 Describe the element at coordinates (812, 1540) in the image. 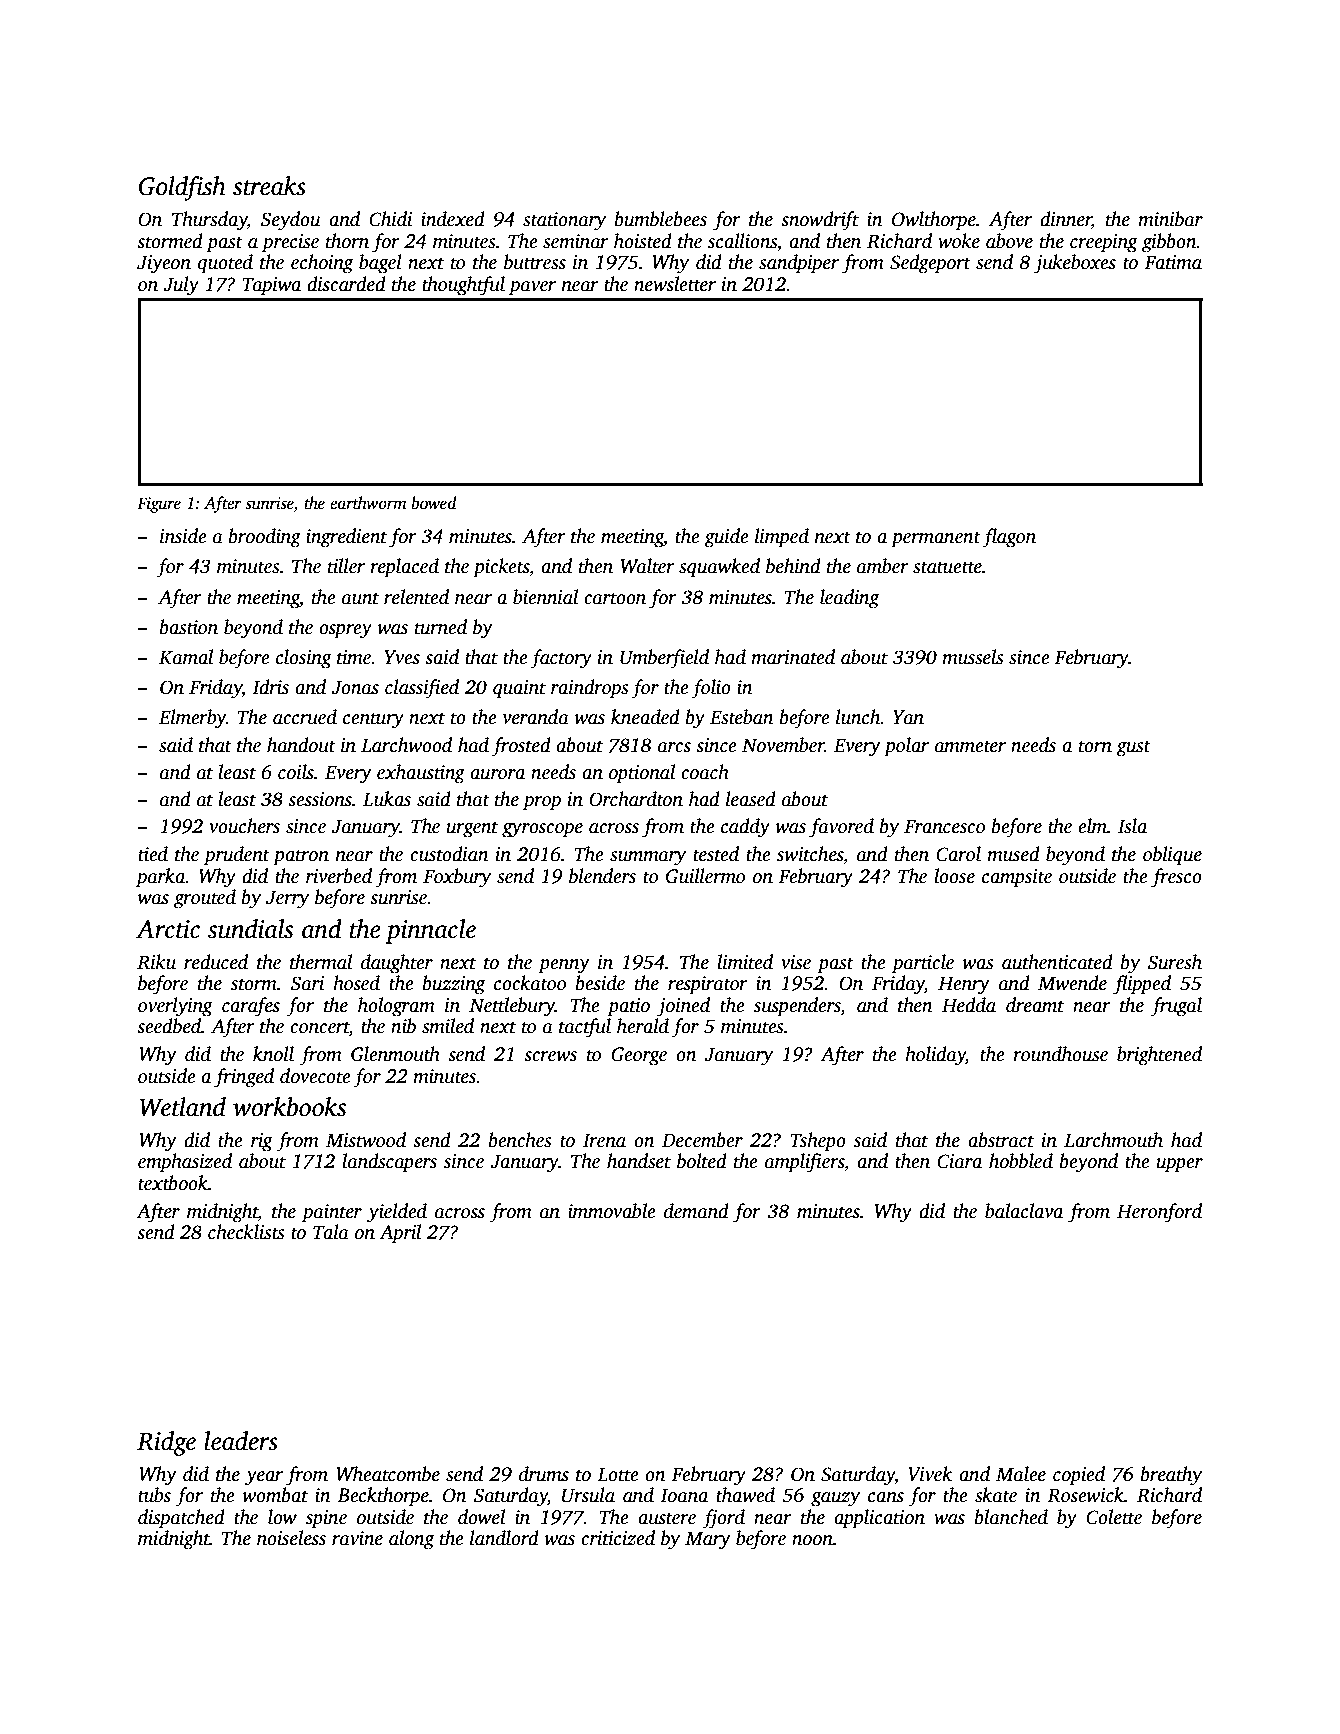

I see `noon` at that location.
